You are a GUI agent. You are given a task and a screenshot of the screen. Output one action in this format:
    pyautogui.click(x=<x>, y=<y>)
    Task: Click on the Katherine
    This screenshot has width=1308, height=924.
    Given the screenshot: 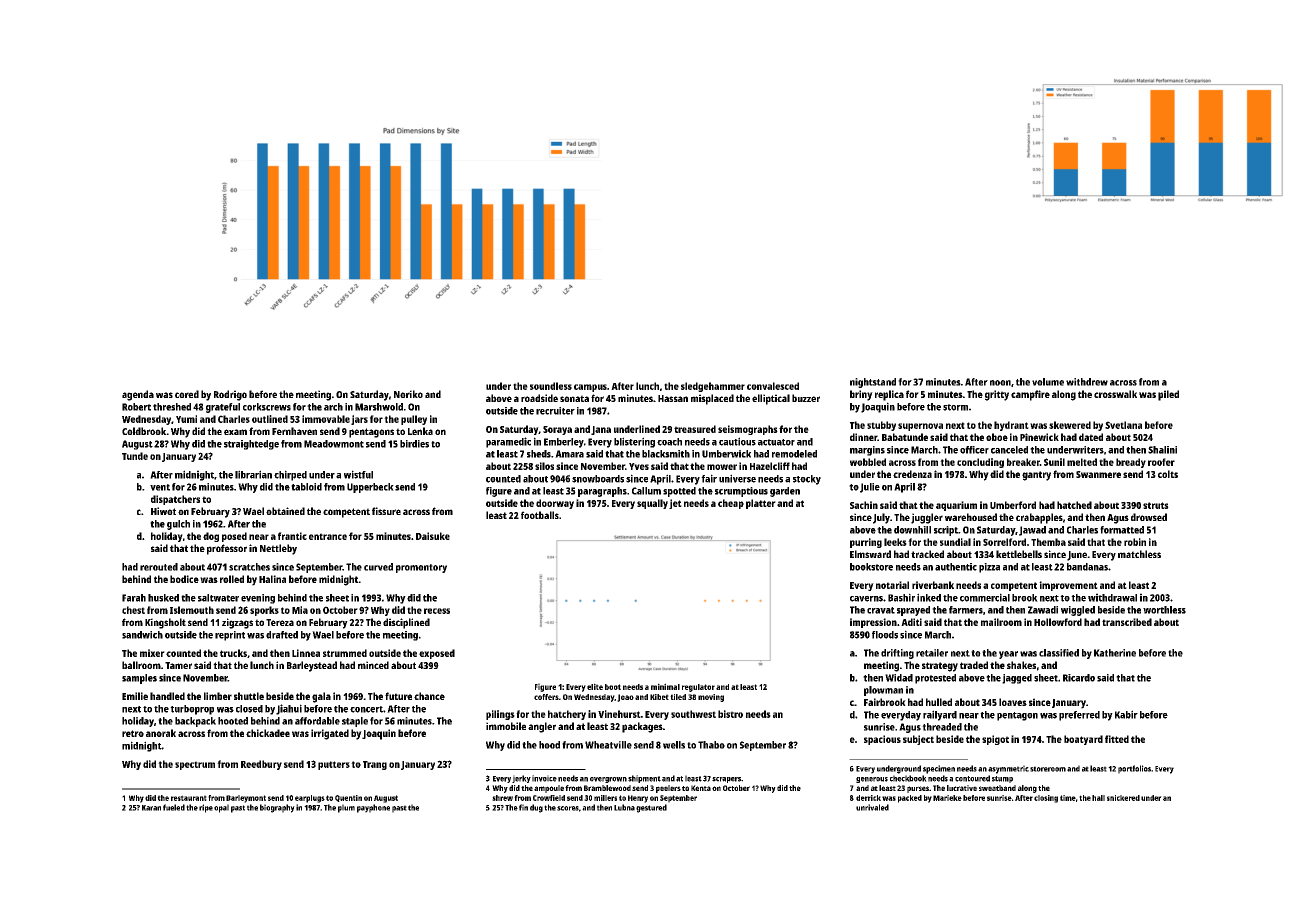 What is the action you would take?
    pyautogui.click(x=1115, y=653)
